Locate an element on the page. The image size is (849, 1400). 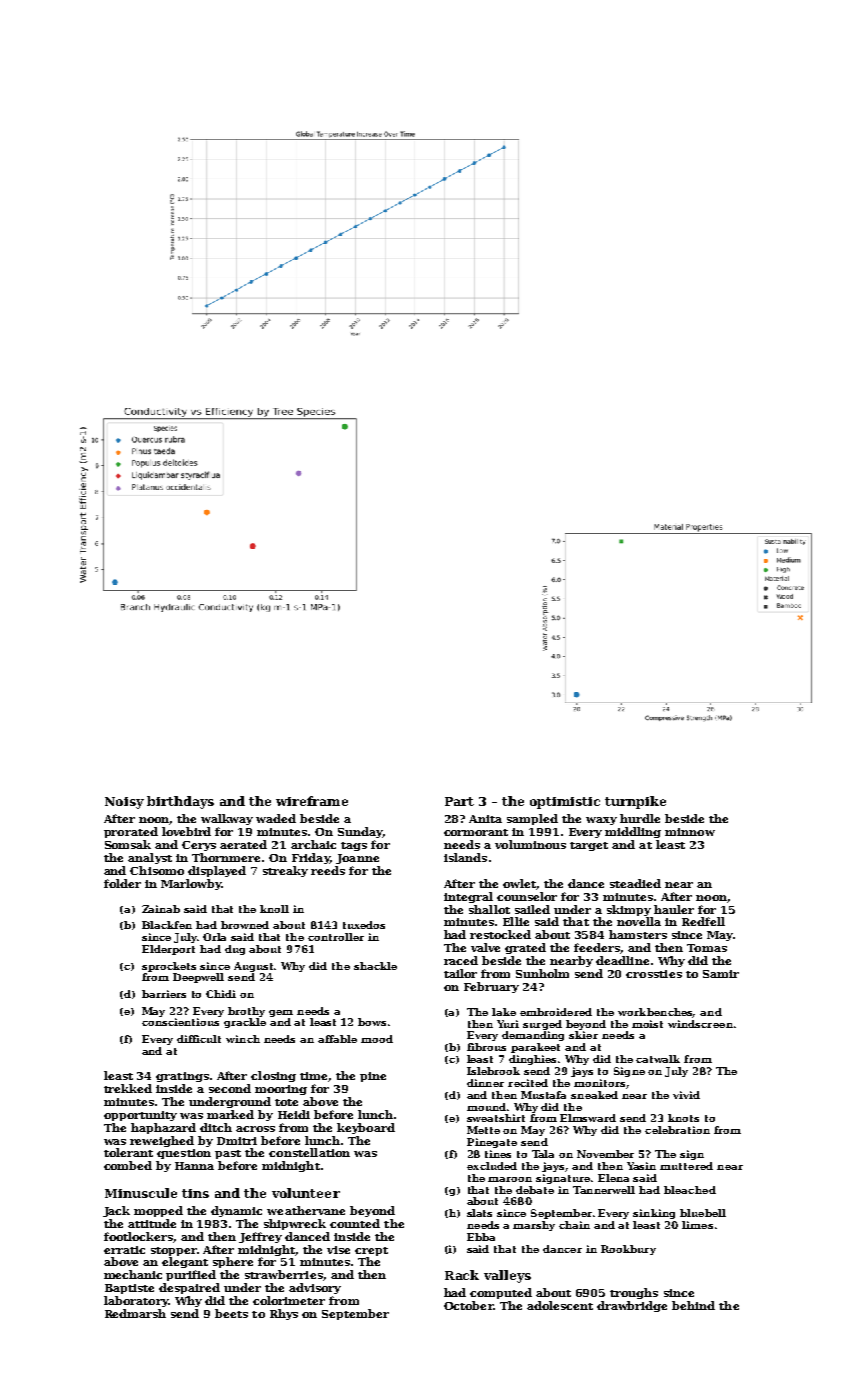
across is located at coordinates (255, 1129).
